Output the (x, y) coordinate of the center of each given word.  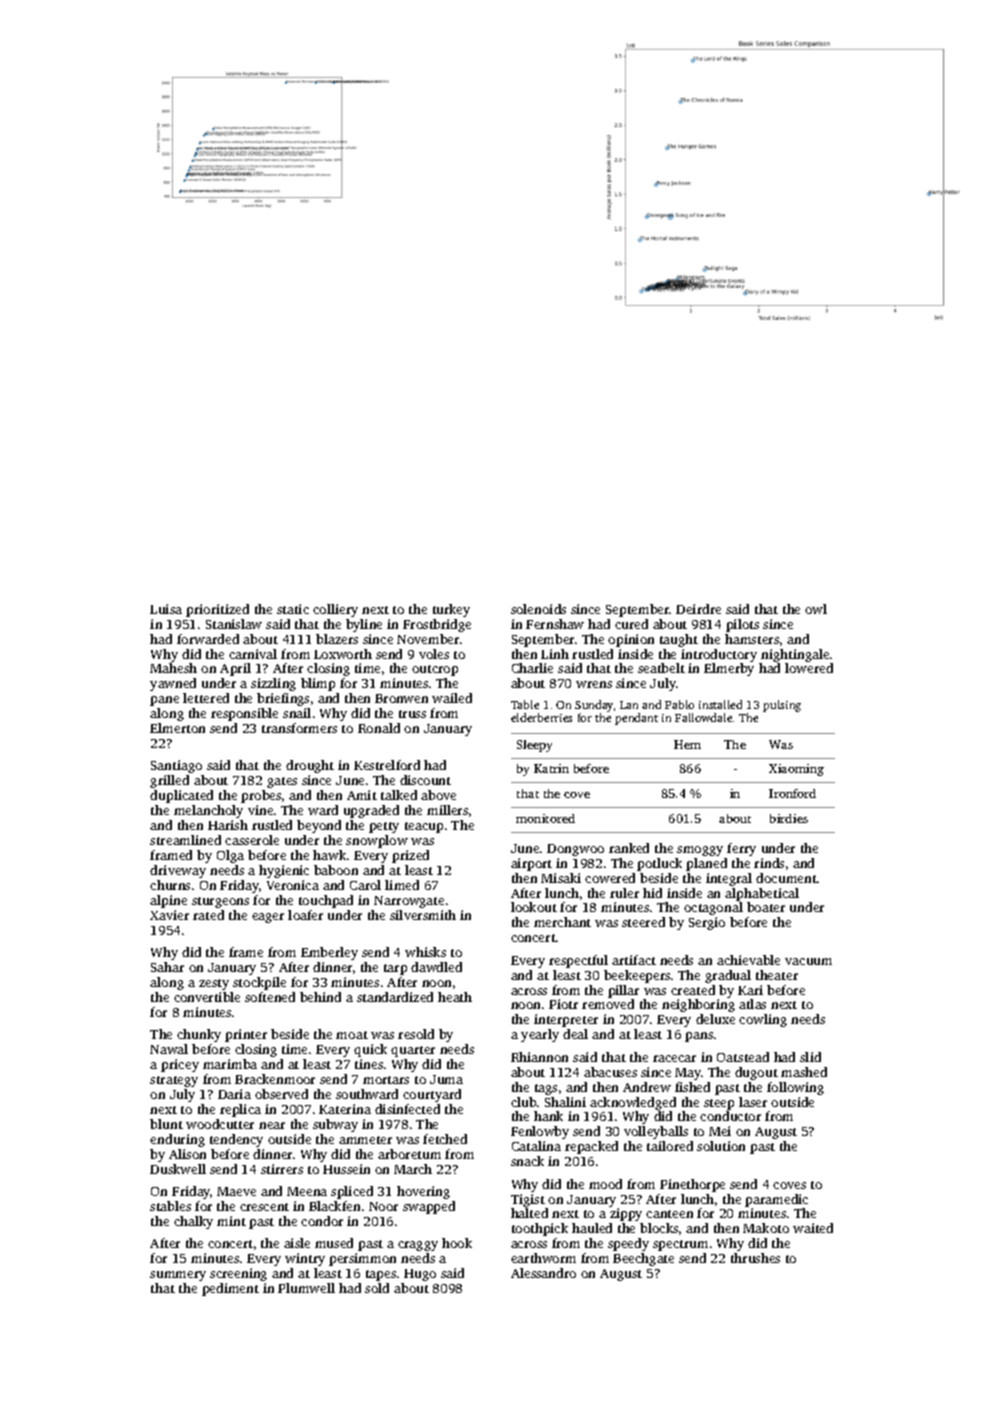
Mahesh (173, 668)
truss (412, 714)
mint (231, 1221)
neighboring (698, 1005)
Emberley (329, 953)
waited (813, 1228)
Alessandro (543, 1273)
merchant (562, 922)
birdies (789, 818)
